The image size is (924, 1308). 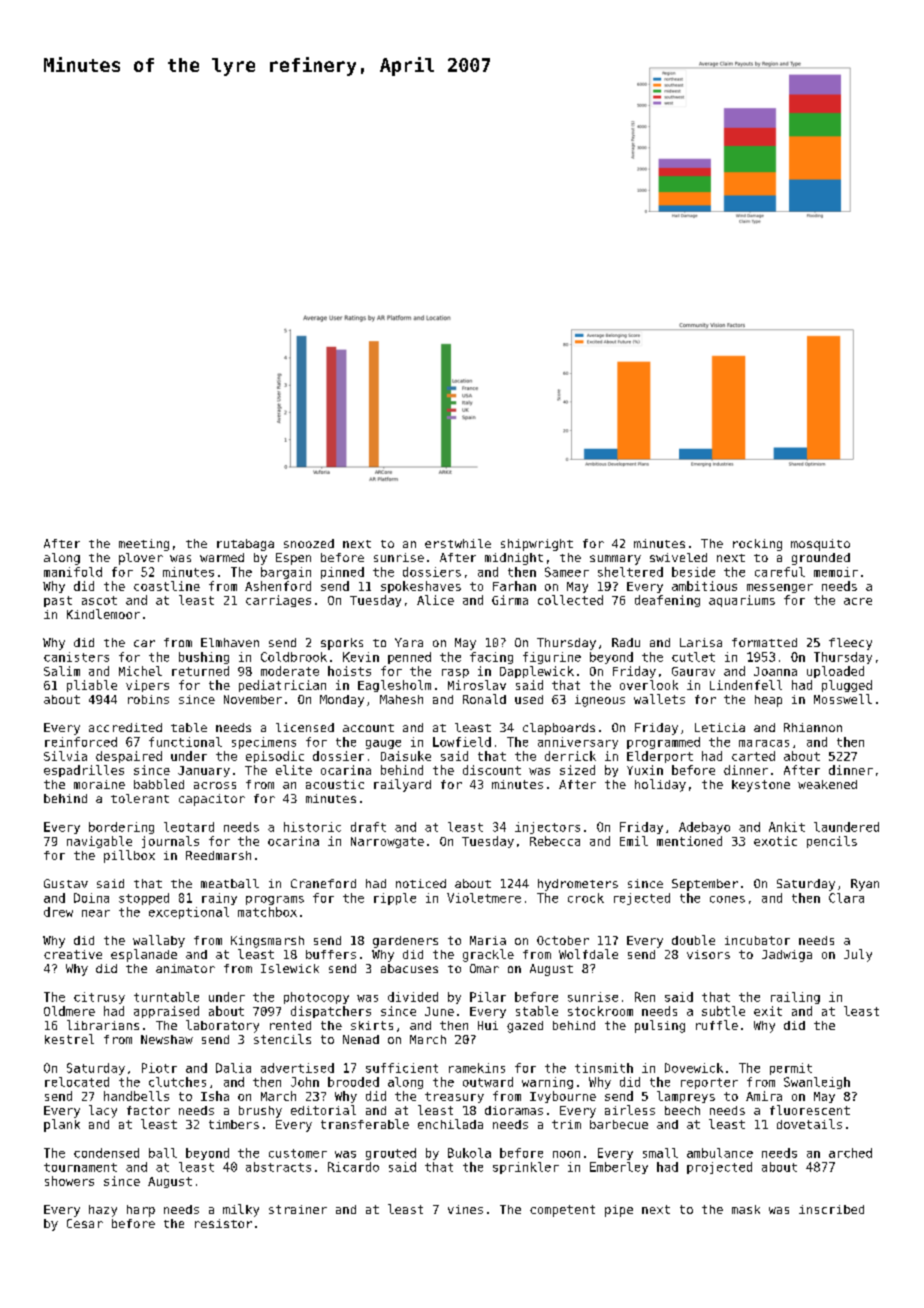 I want to click on Joanna, so click(x=775, y=671).
